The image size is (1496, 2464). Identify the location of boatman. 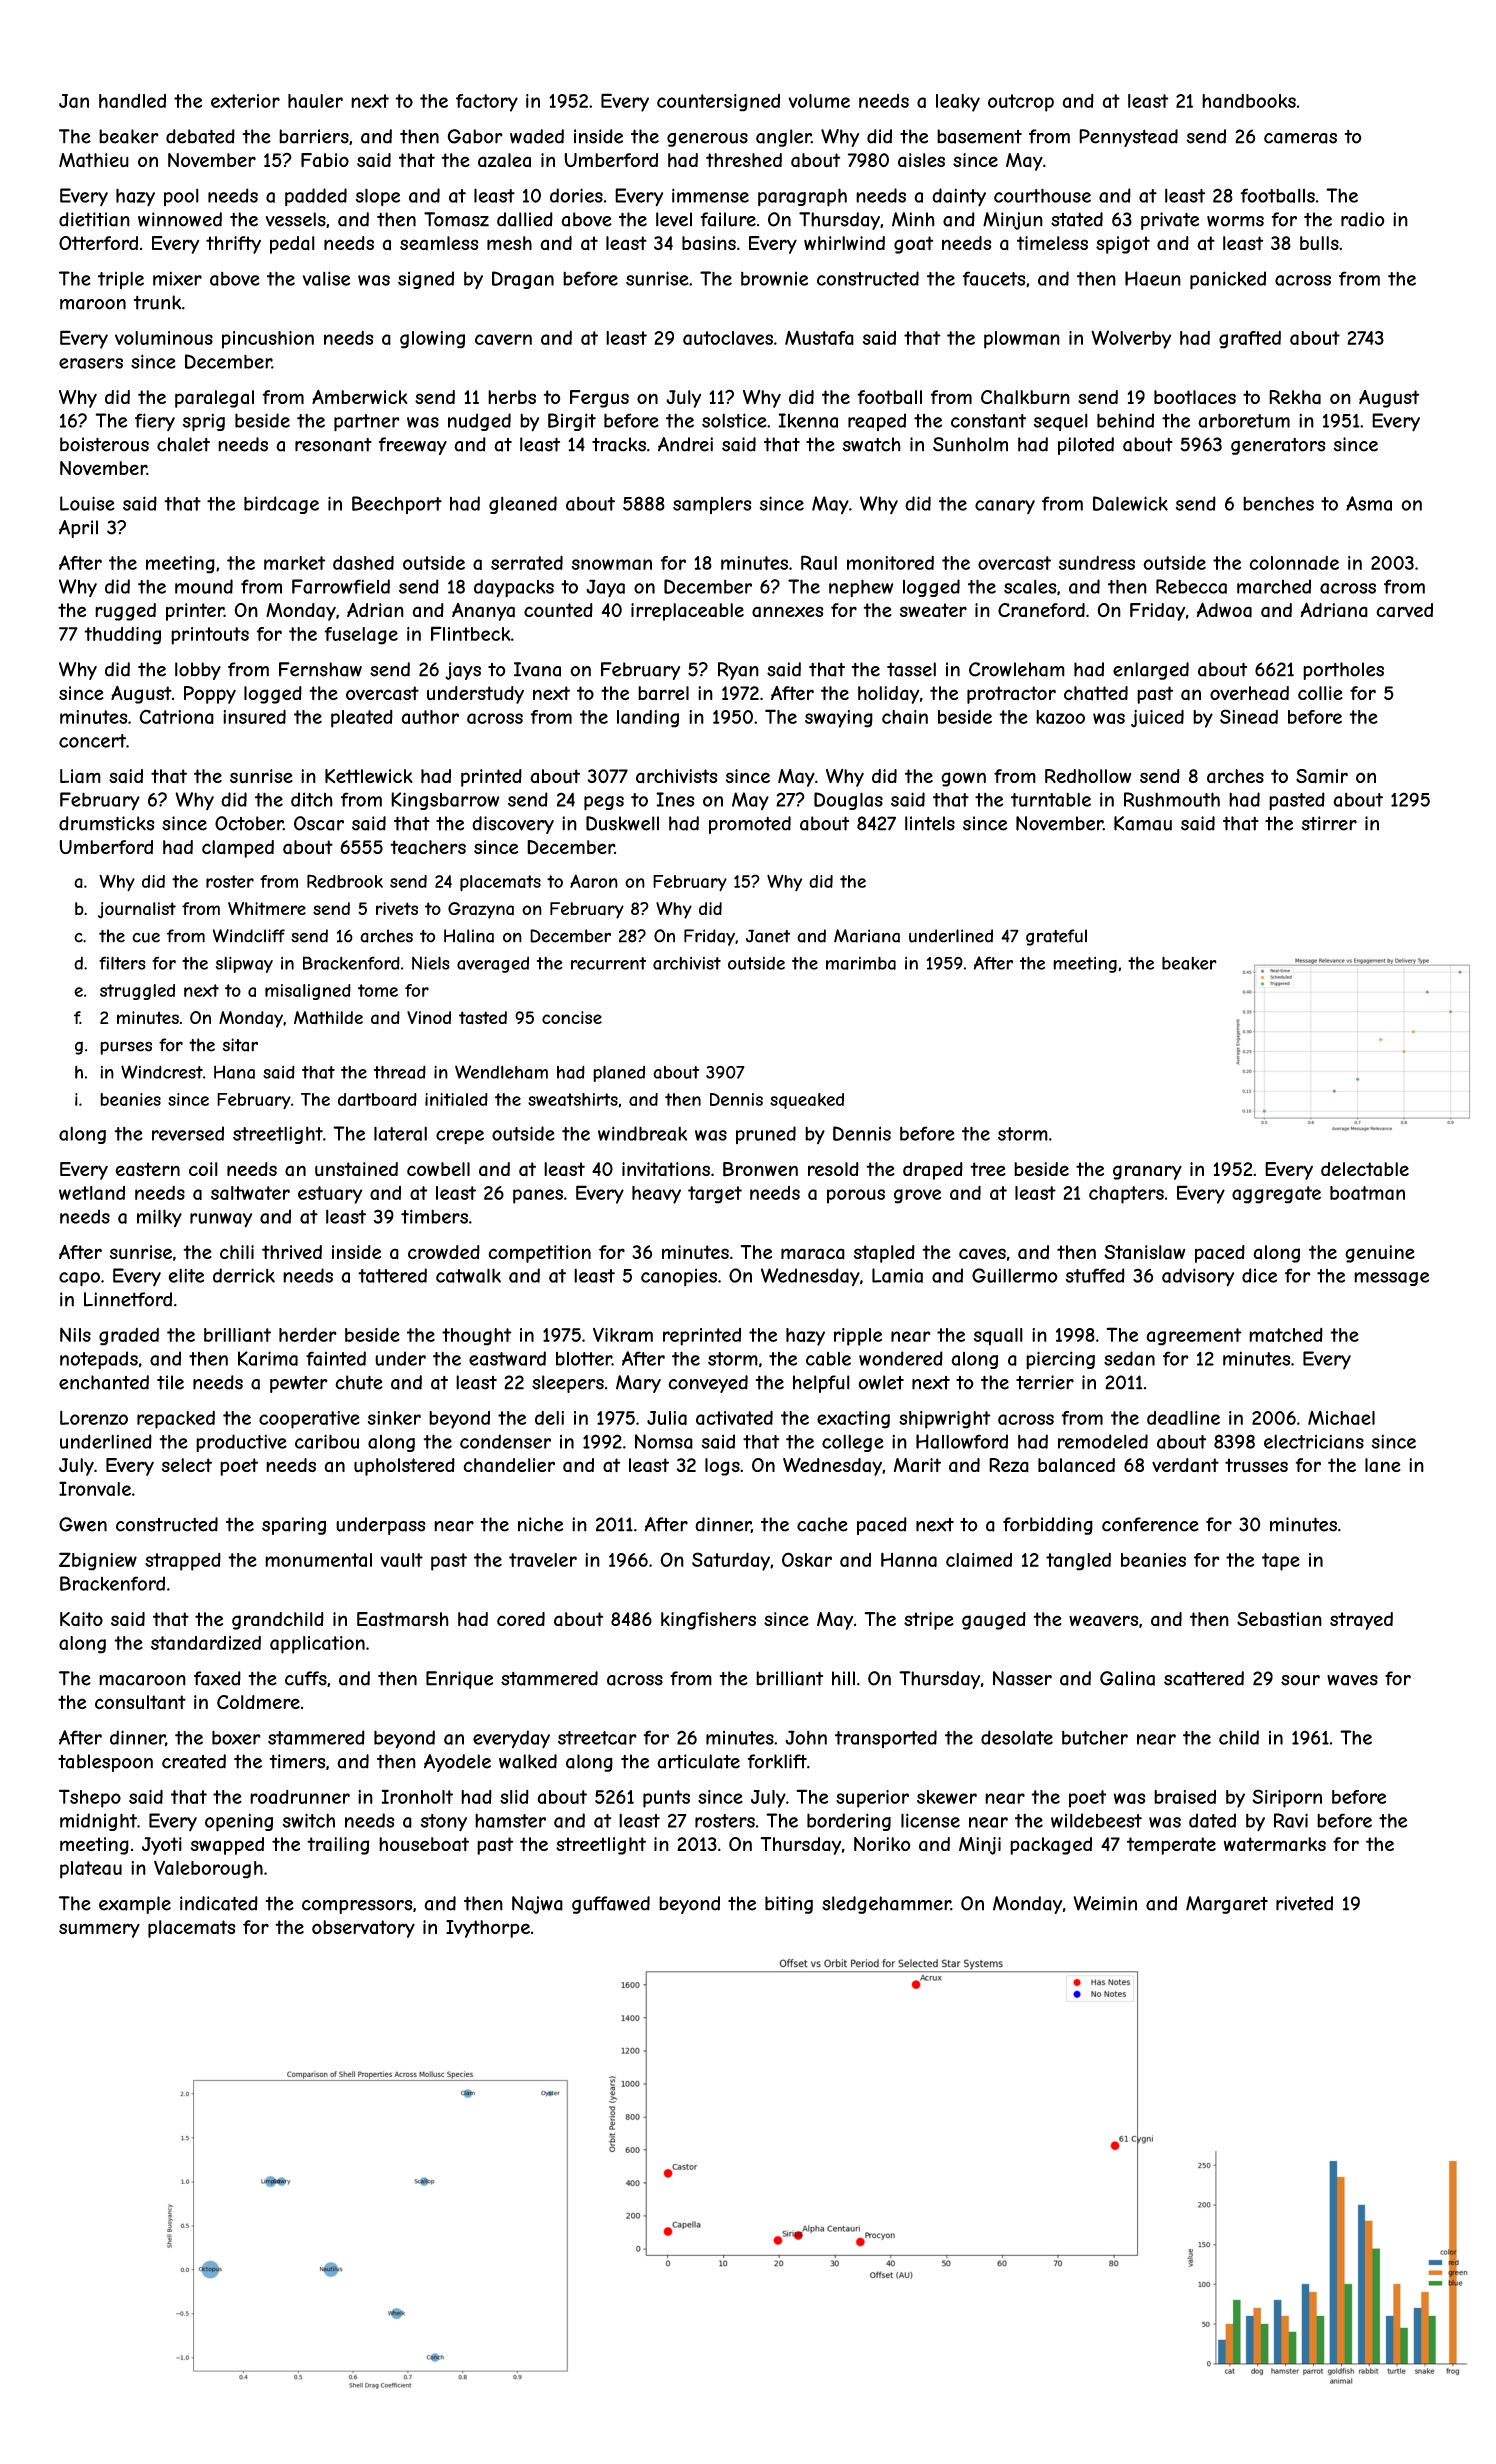
(1367, 1193).
